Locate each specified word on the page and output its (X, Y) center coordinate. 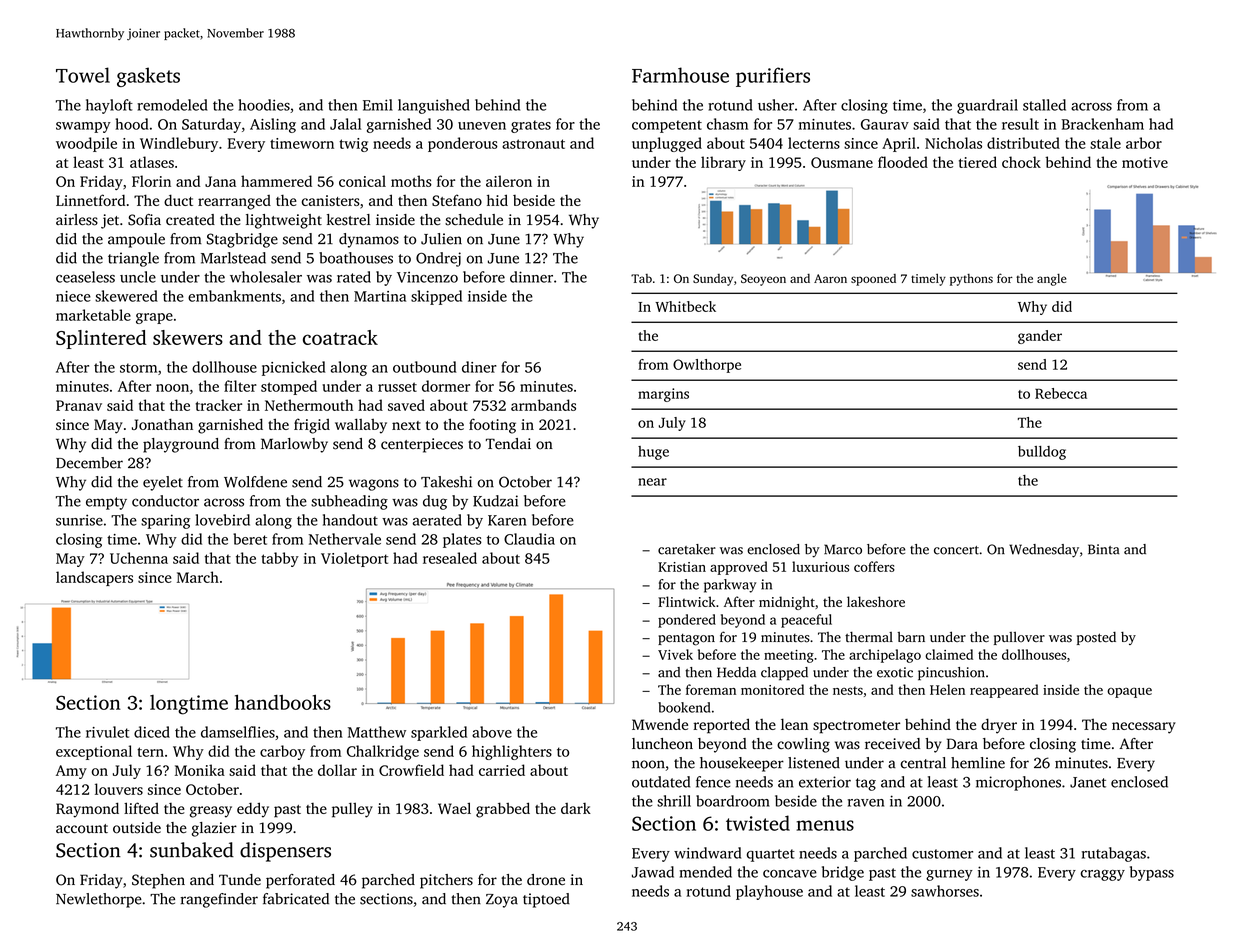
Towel (83, 75)
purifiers (773, 77)
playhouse (769, 892)
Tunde (240, 879)
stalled (1044, 105)
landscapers (94, 578)
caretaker (687, 549)
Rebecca (1061, 393)
